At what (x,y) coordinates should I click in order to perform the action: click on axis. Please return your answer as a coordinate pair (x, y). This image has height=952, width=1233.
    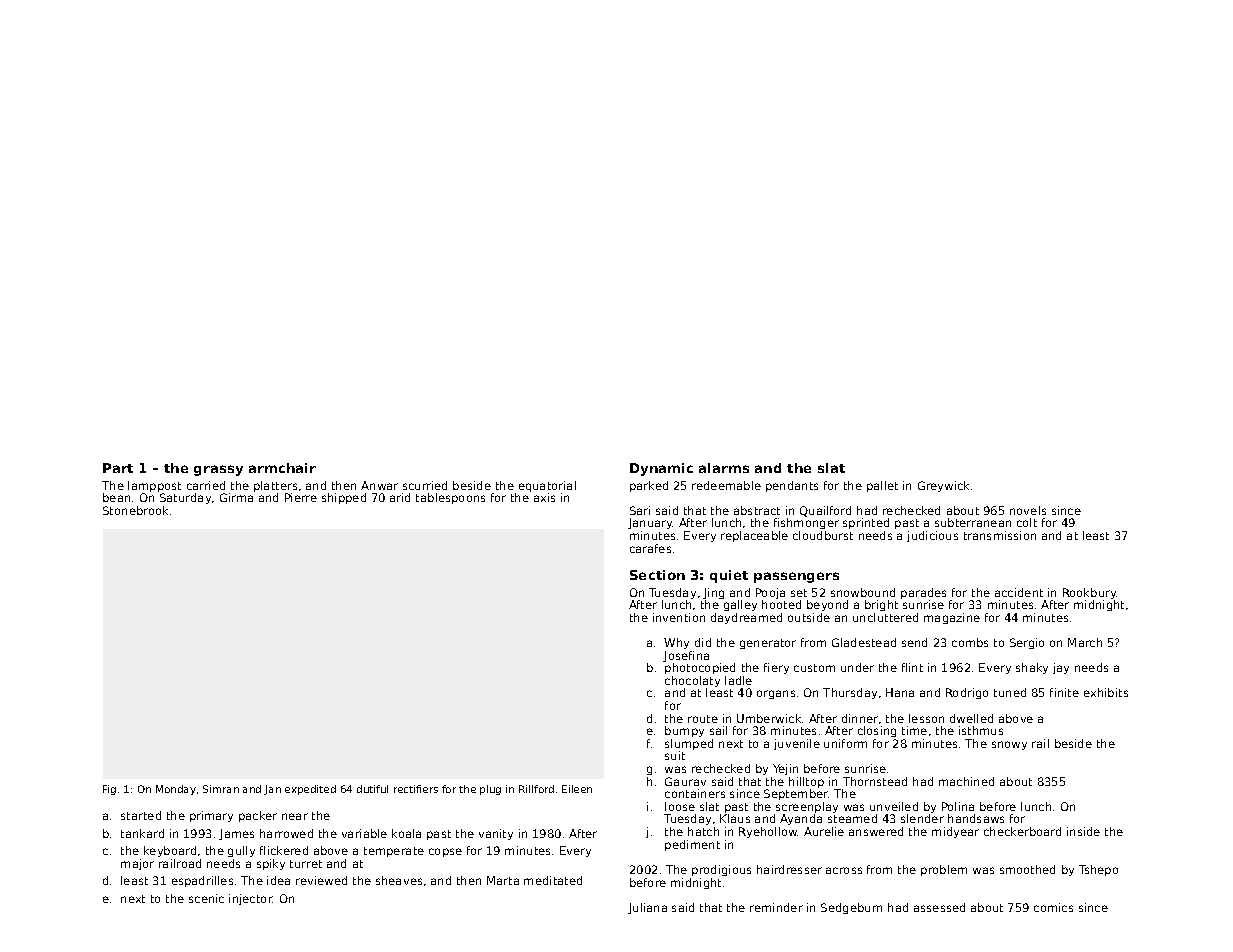
    Looking at the image, I should click on (544, 497).
